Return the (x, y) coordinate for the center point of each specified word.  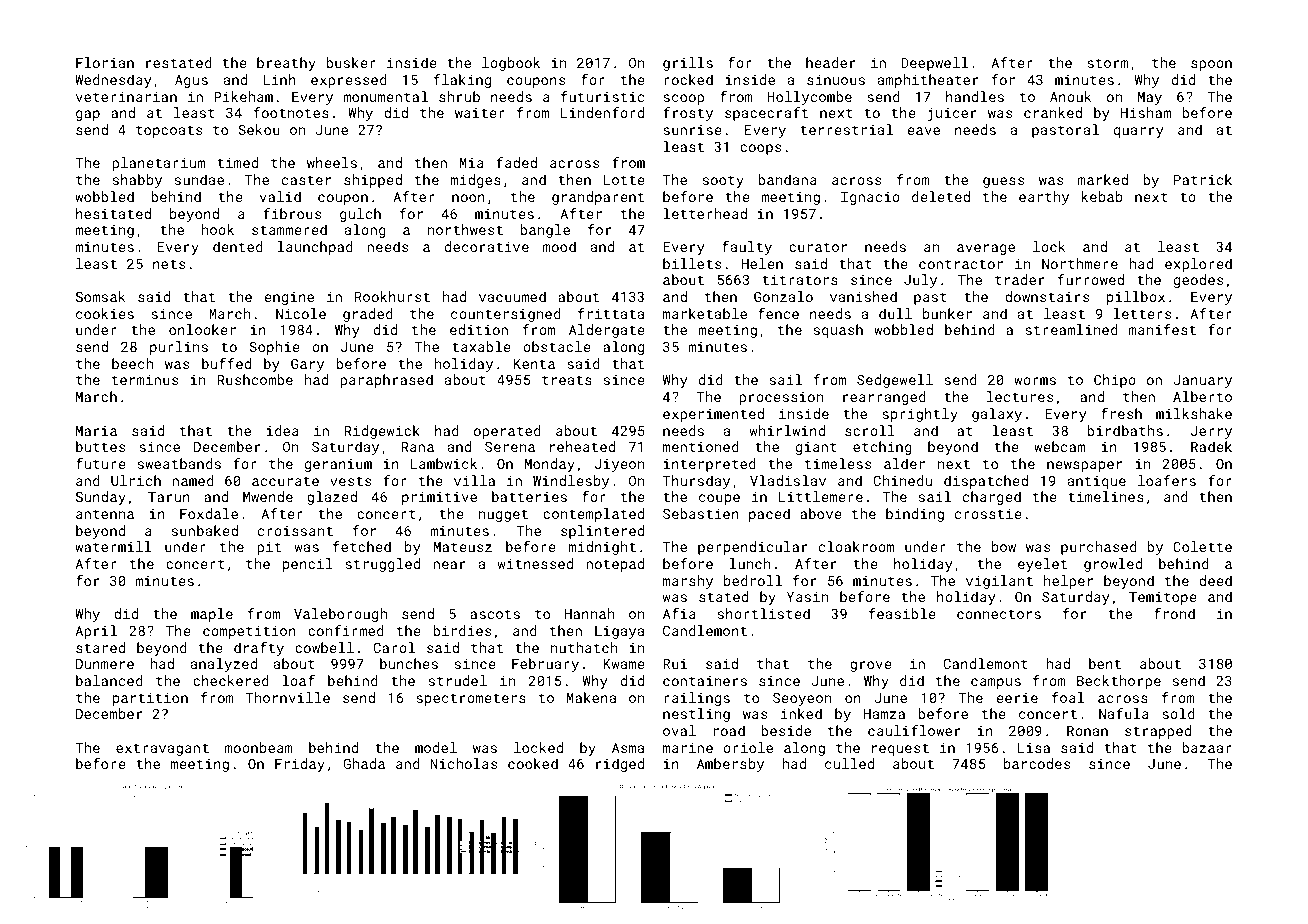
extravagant (162, 749)
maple (212, 615)
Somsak (100, 296)
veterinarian (126, 97)
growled (1113, 565)
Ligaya (619, 632)
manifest (1162, 329)
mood (559, 246)
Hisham (1146, 112)
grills (688, 64)
